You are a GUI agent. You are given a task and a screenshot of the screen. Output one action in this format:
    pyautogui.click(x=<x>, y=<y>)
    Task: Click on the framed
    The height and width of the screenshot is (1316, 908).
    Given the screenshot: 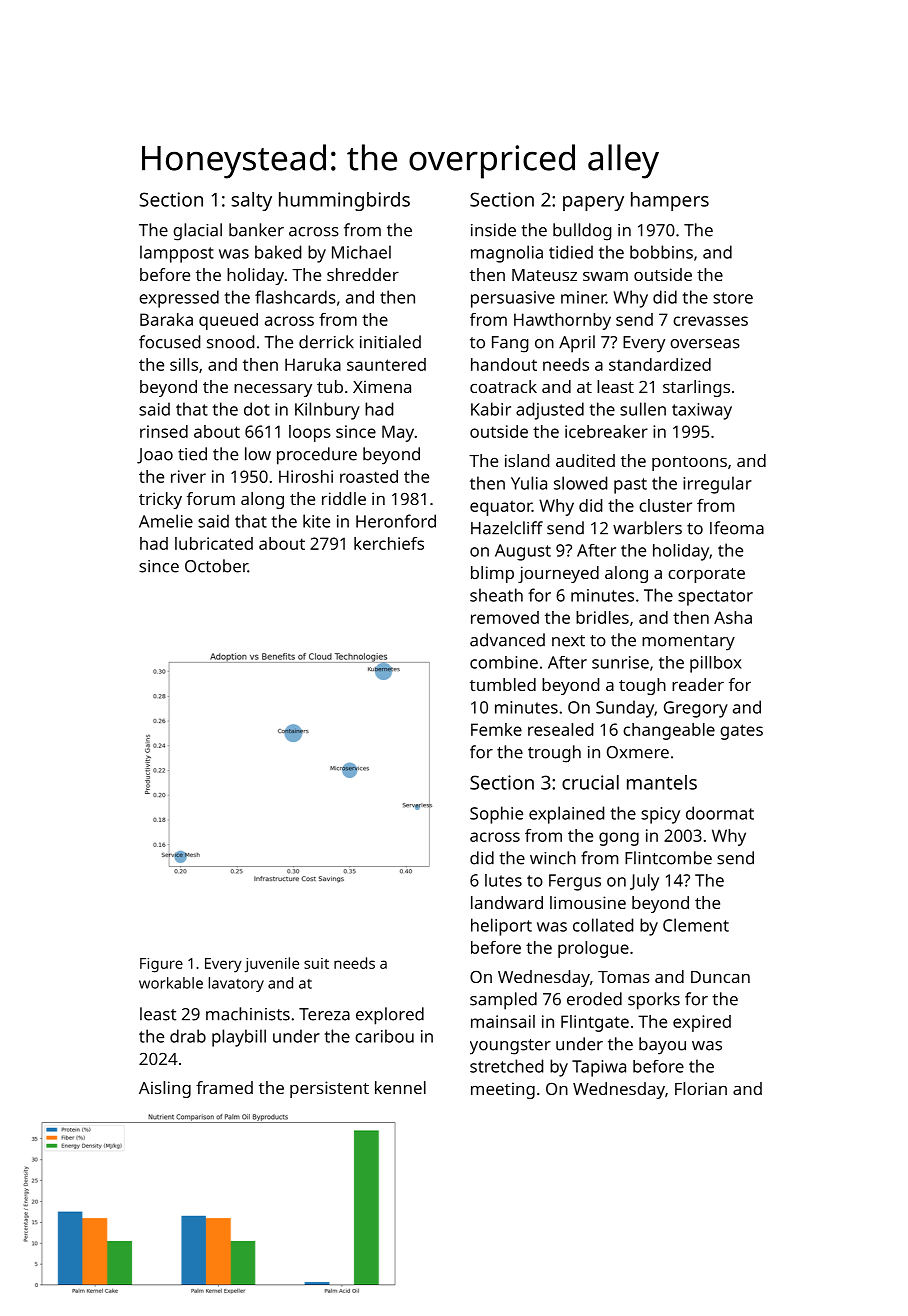 What is the action you would take?
    pyautogui.click(x=224, y=1087)
